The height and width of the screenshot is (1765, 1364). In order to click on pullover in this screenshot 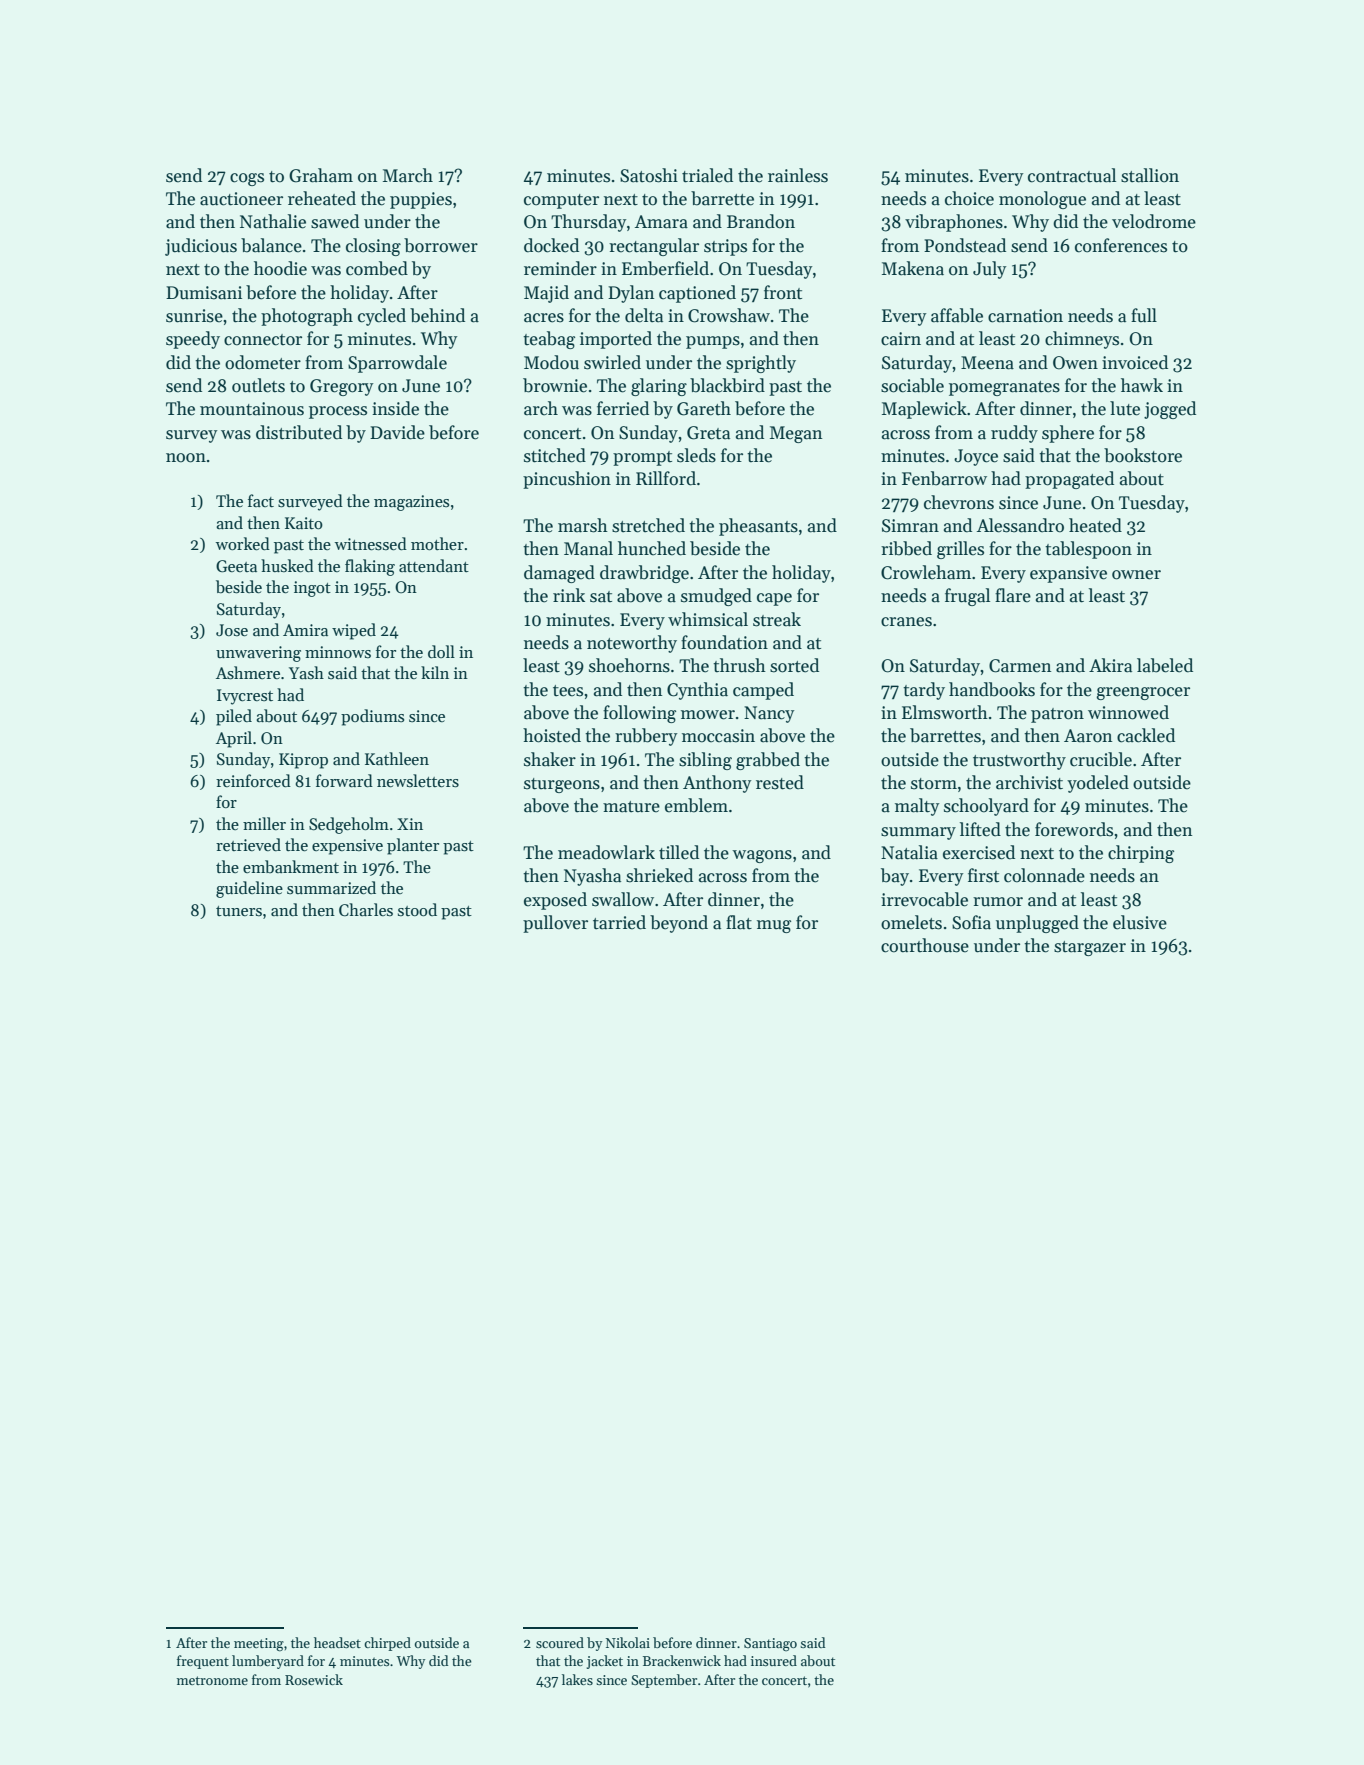, I will do `click(555, 924)`.
